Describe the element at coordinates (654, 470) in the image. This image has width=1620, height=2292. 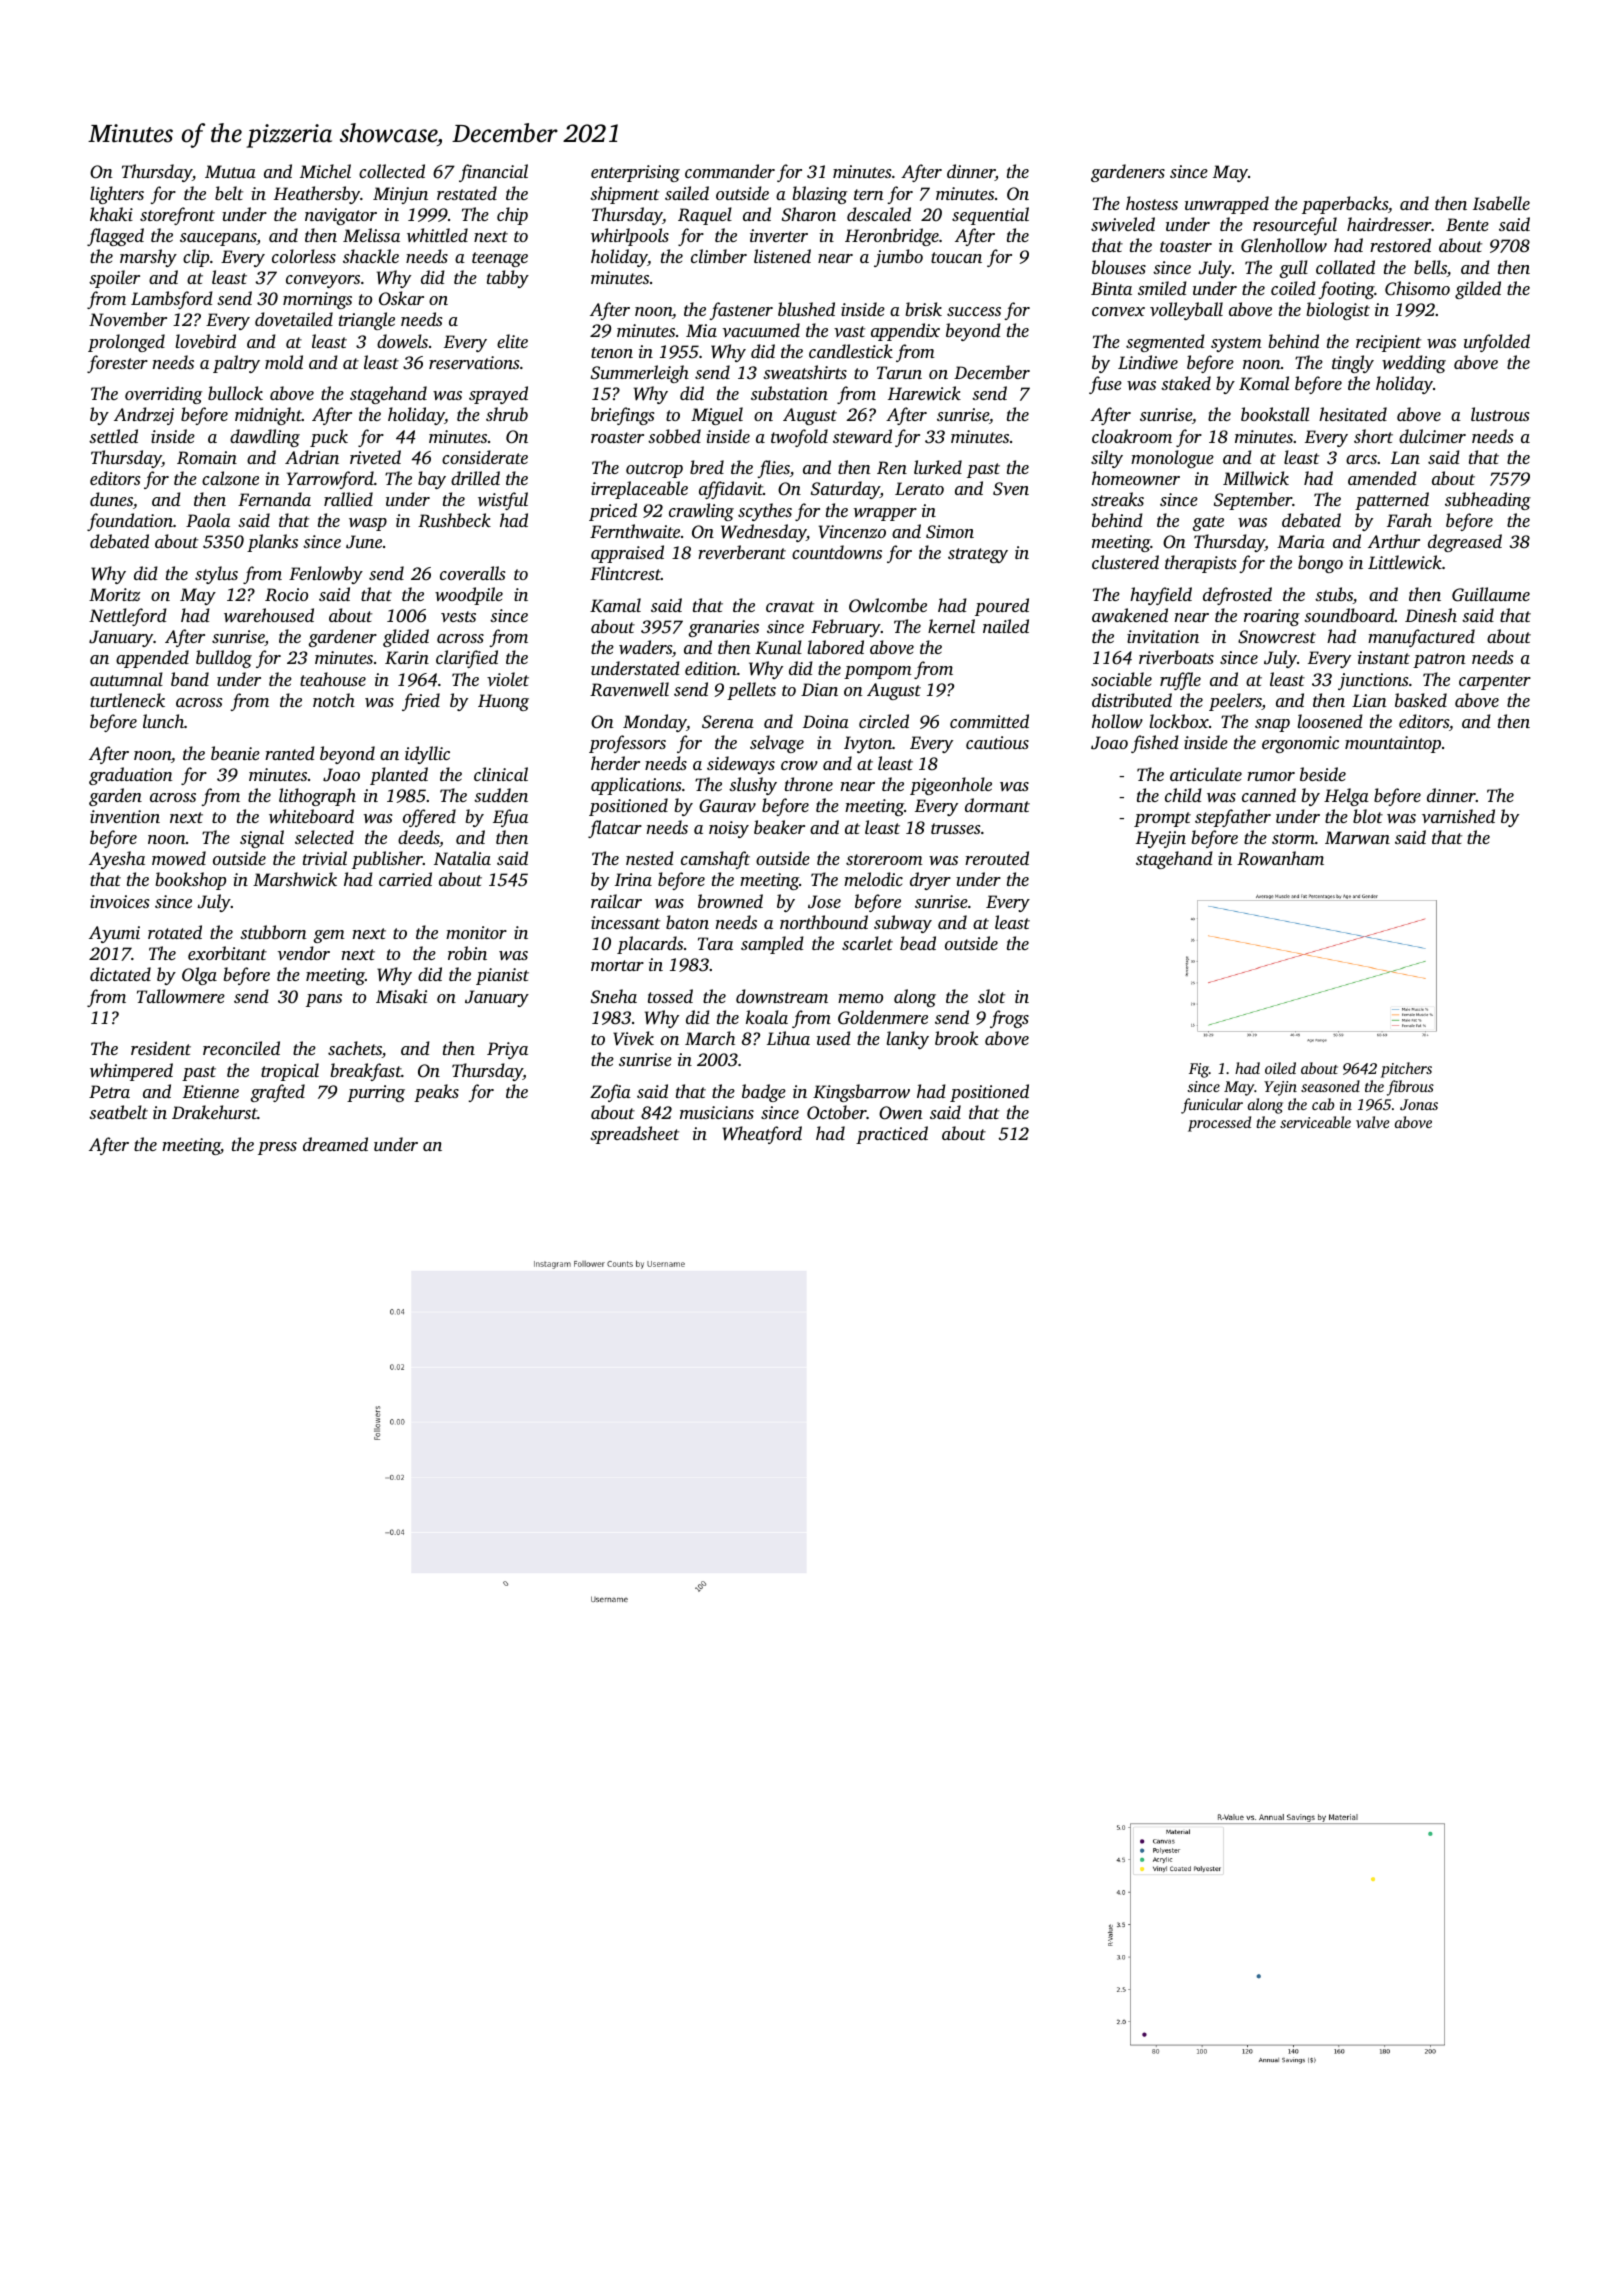
I see `outcrop` at that location.
